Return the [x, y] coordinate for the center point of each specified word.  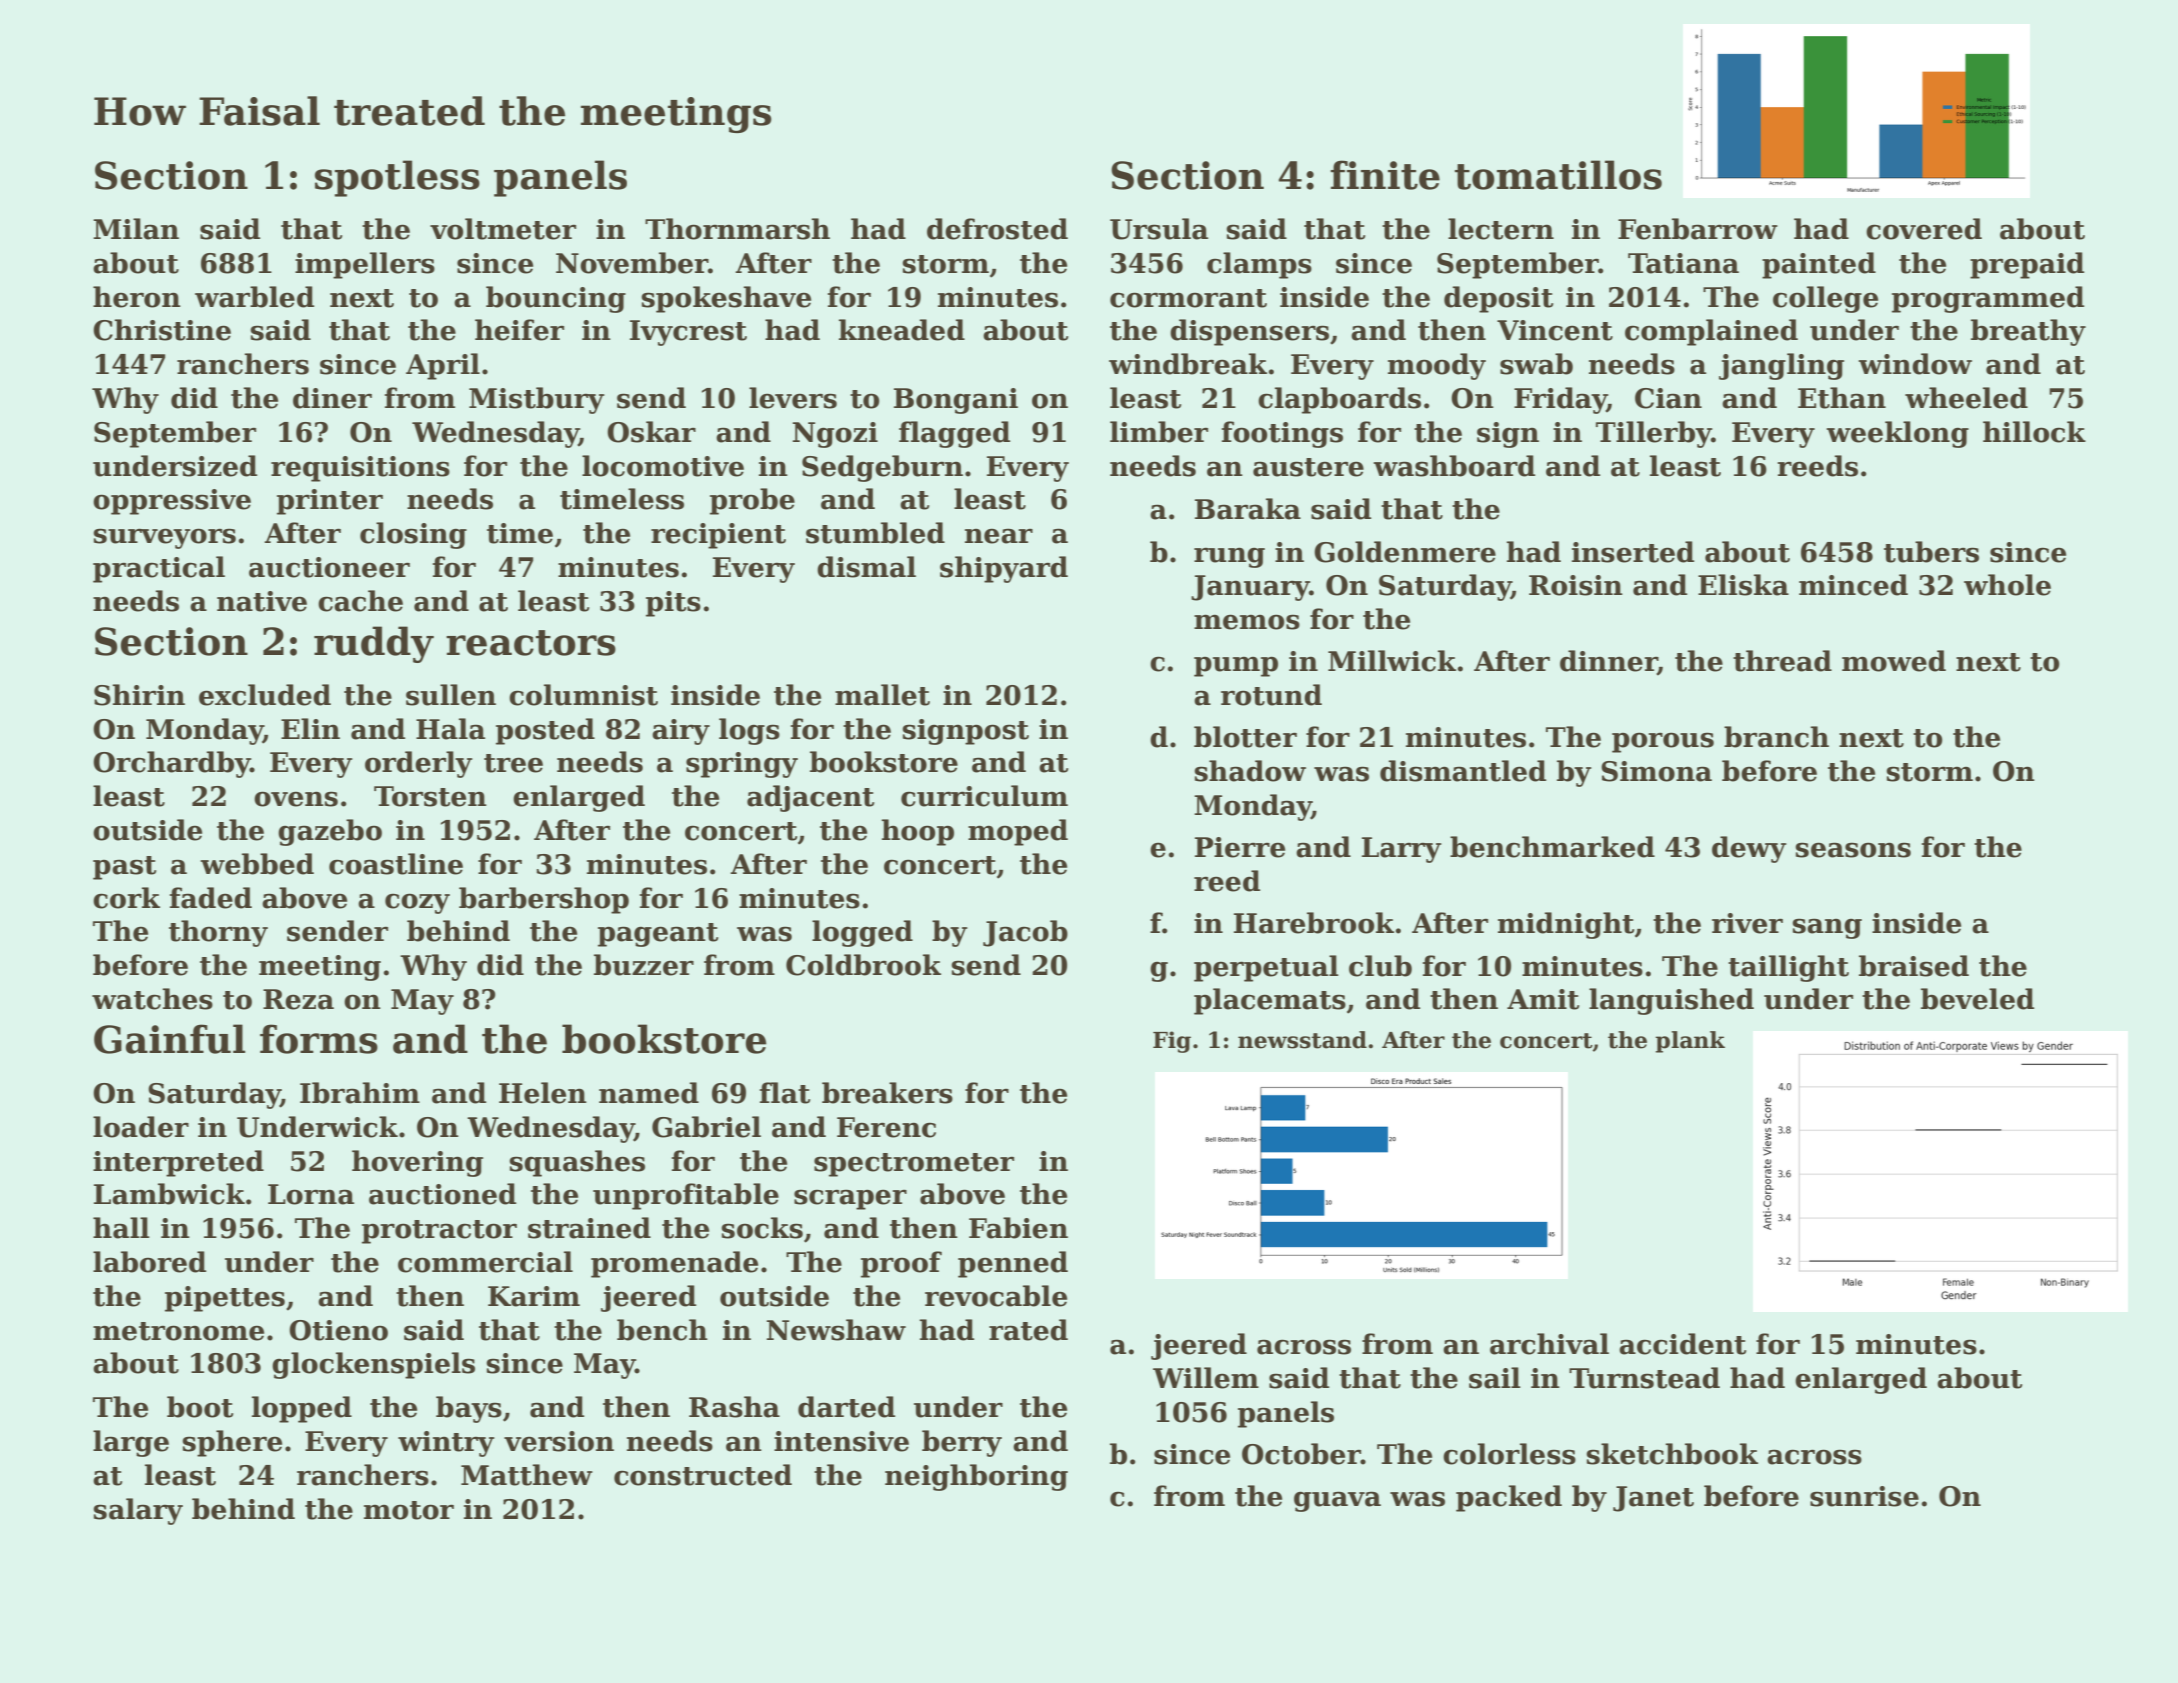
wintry [446, 1444]
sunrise [1864, 1496]
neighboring [976, 1477]
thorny [218, 933]
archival [1549, 1344]
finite [1385, 175]
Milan [136, 229]
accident [1682, 1344]
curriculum [984, 796]
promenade [674, 1264]
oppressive [172, 502]
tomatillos [1558, 175]
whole [2007, 585]
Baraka [1248, 509]
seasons [1853, 850]
